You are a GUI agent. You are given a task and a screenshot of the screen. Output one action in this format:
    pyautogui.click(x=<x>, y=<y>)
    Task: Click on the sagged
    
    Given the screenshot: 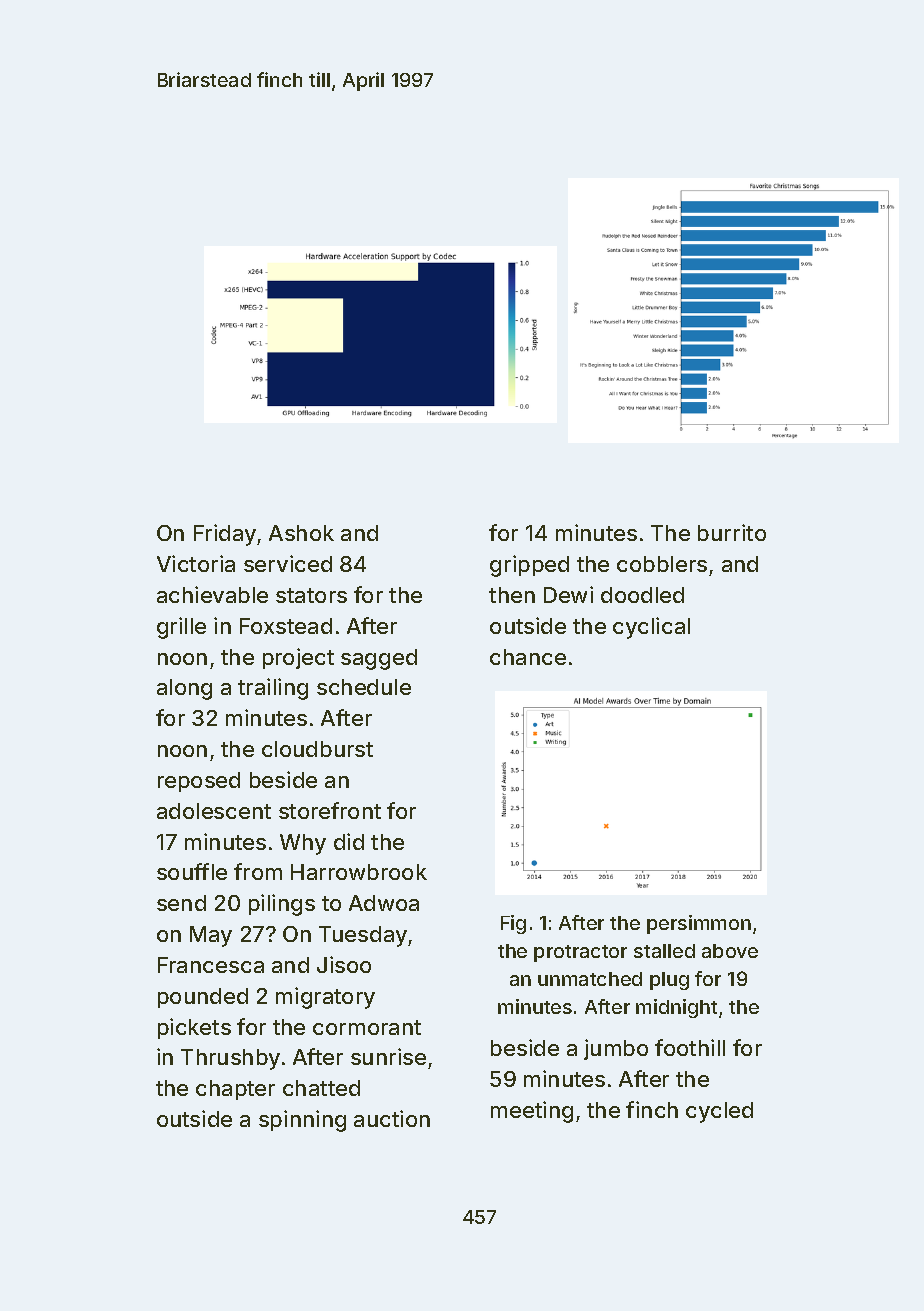 What is the action you would take?
    pyautogui.click(x=379, y=659)
